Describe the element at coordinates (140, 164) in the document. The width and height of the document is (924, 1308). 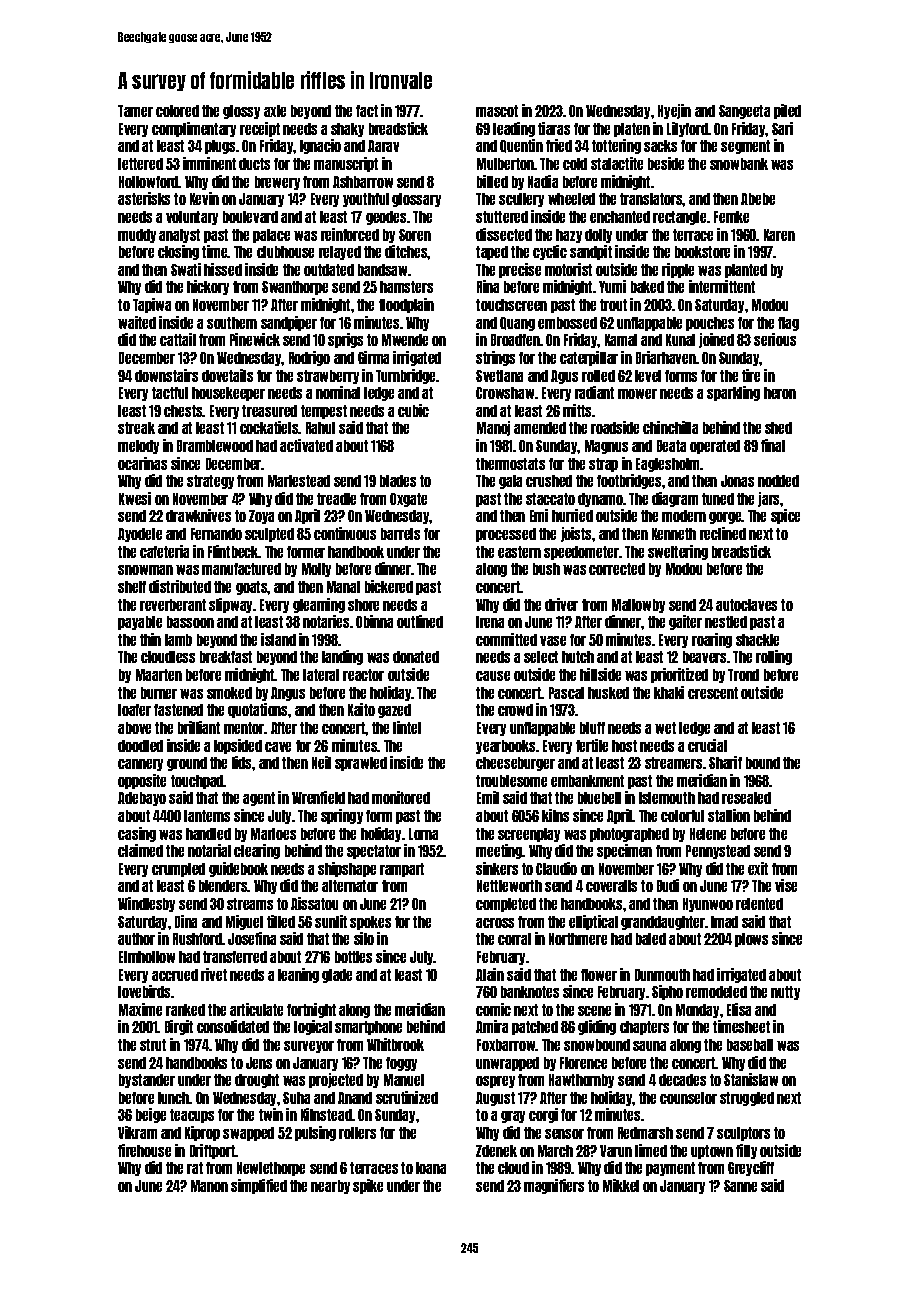
I see `lettered` at that location.
